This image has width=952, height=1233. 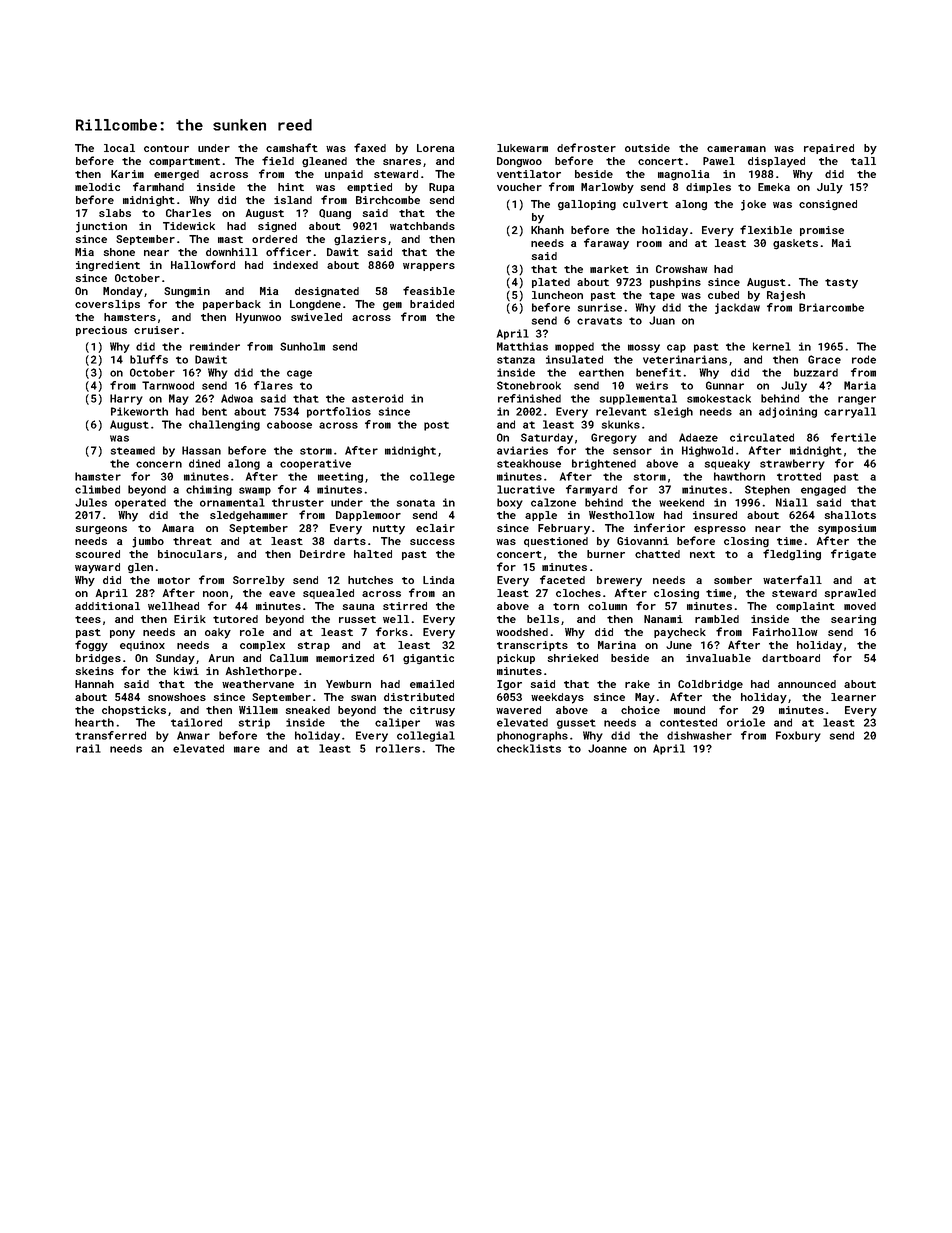 What do you see at coordinates (647, 148) in the image?
I see `outside` at bounding box center [647, 148].
